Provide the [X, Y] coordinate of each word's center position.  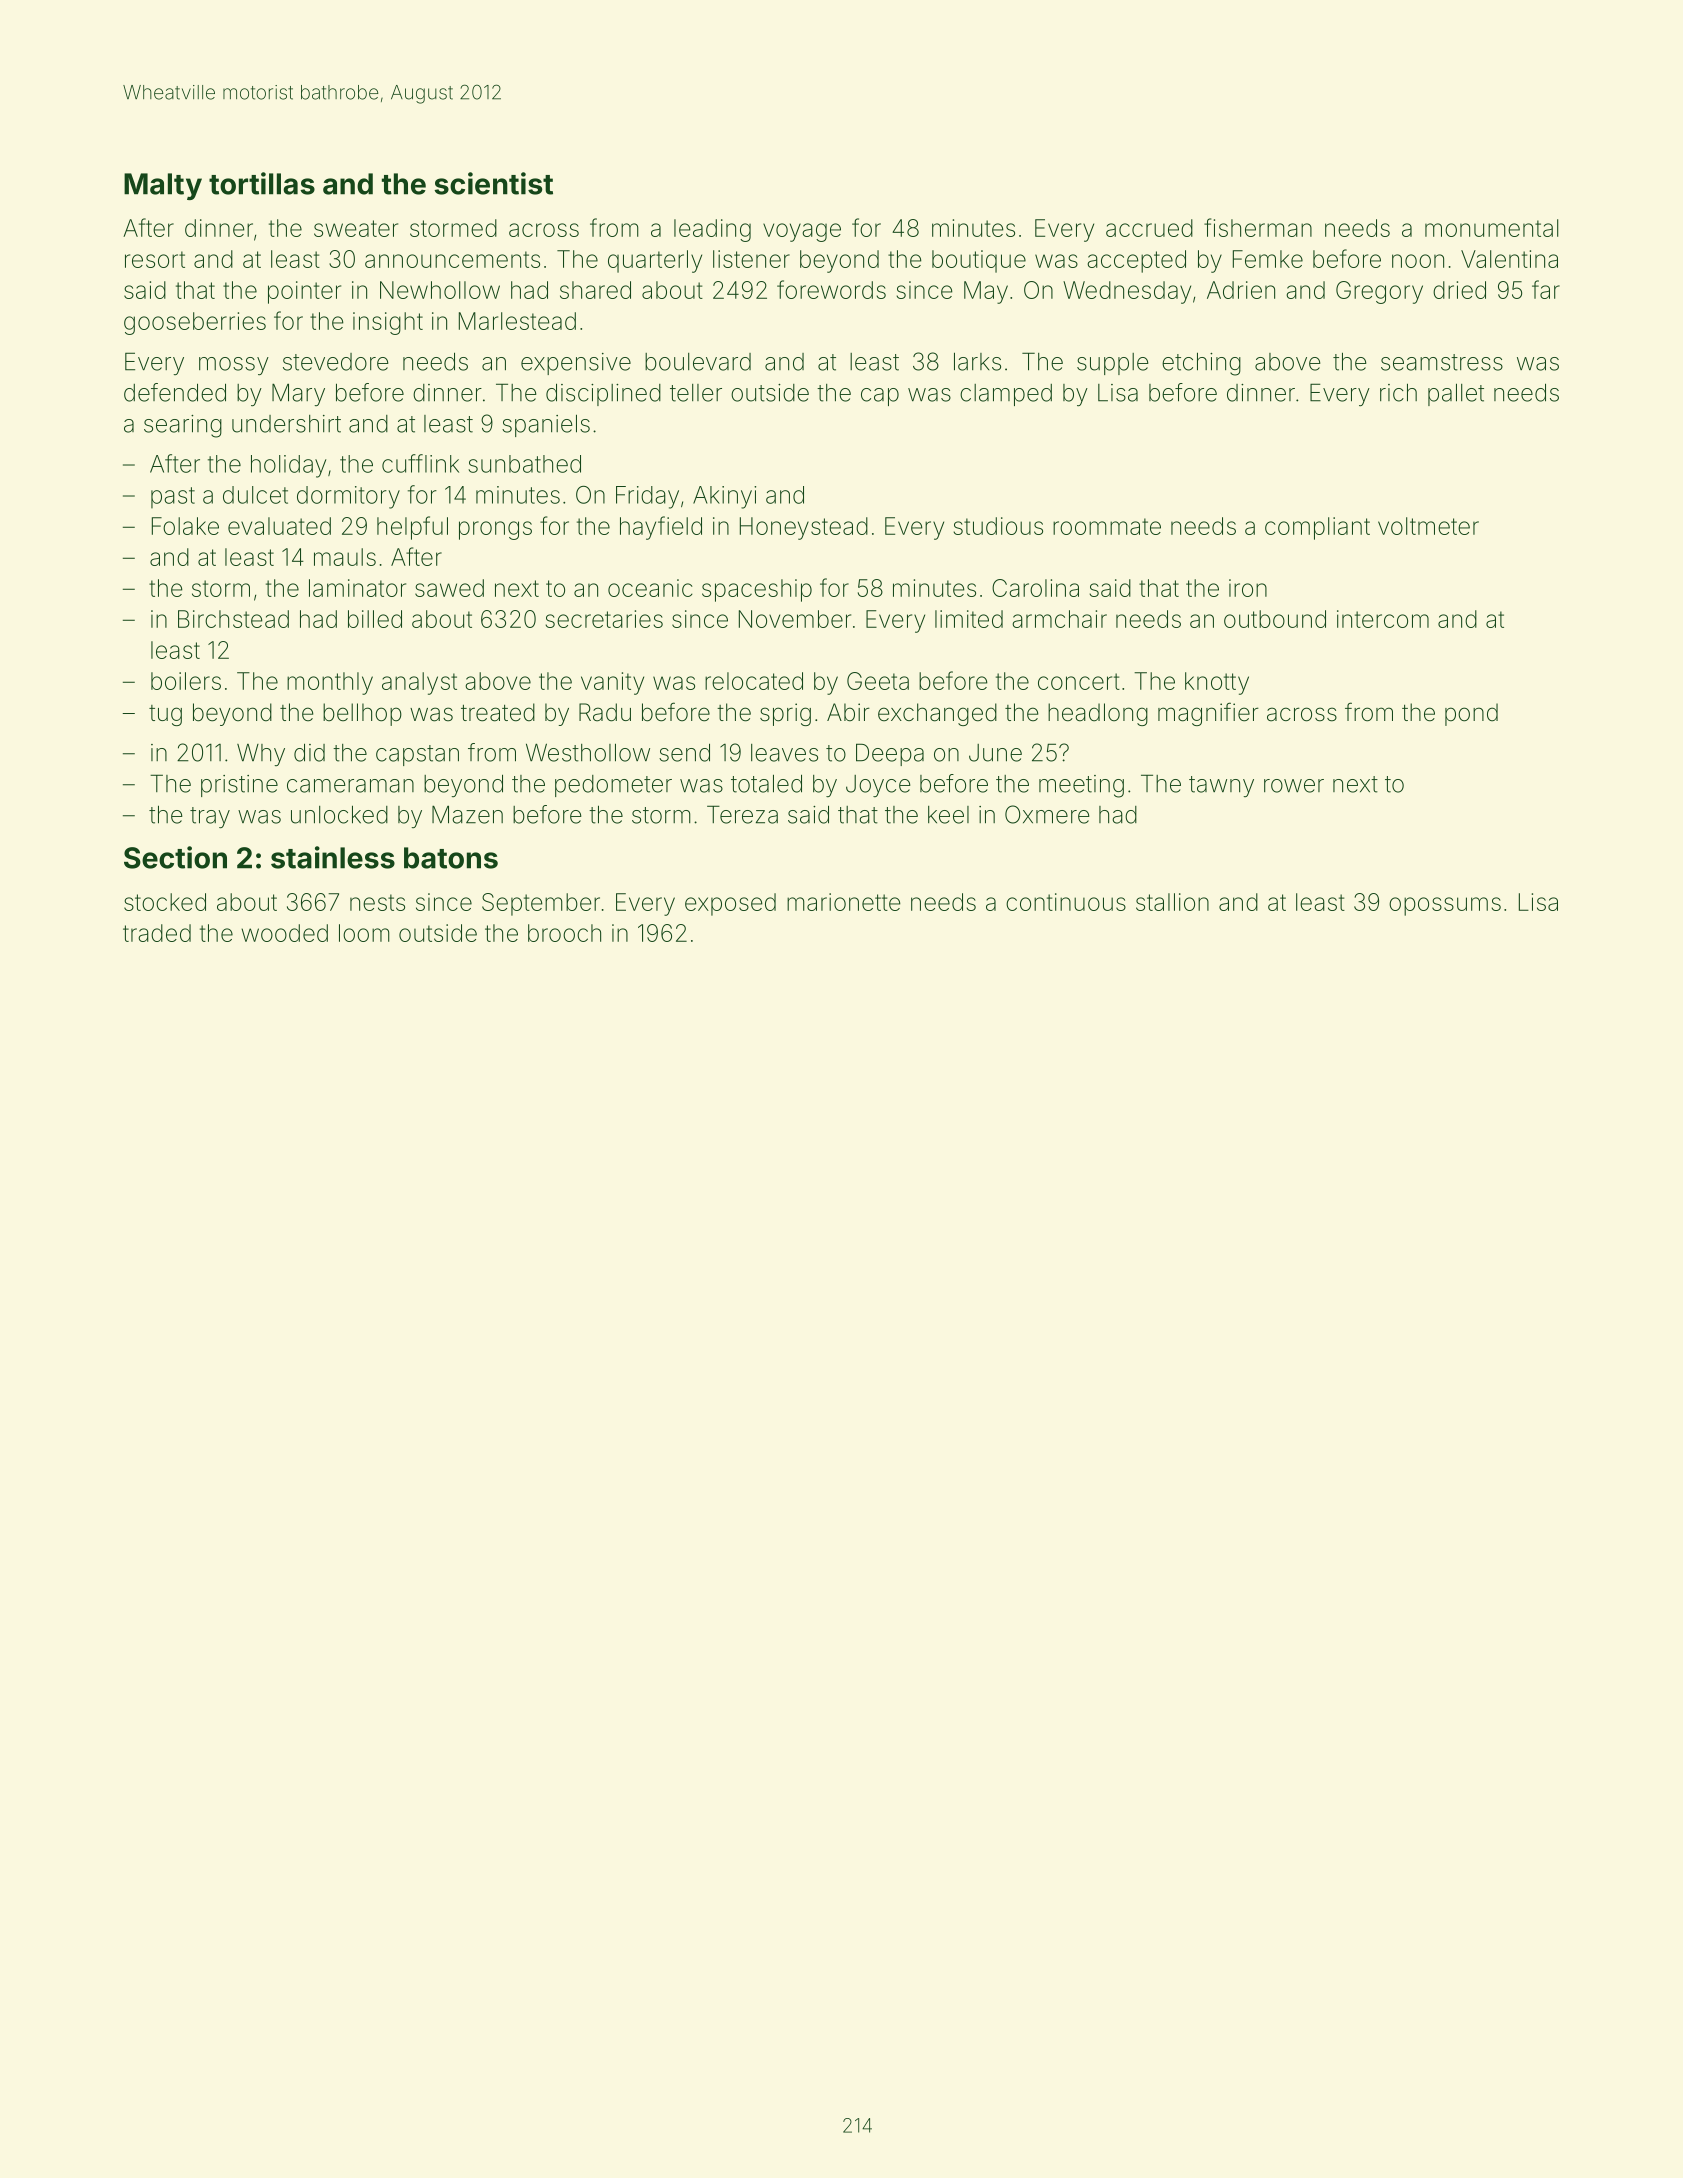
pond [1471, 714]
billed [375, 619]
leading [712, 230]
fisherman [1258, 227]
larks [977, 362]
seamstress [1442, 362]
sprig [785, 714]
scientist [493, 183]
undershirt [286, 424]
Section [175, 857]
